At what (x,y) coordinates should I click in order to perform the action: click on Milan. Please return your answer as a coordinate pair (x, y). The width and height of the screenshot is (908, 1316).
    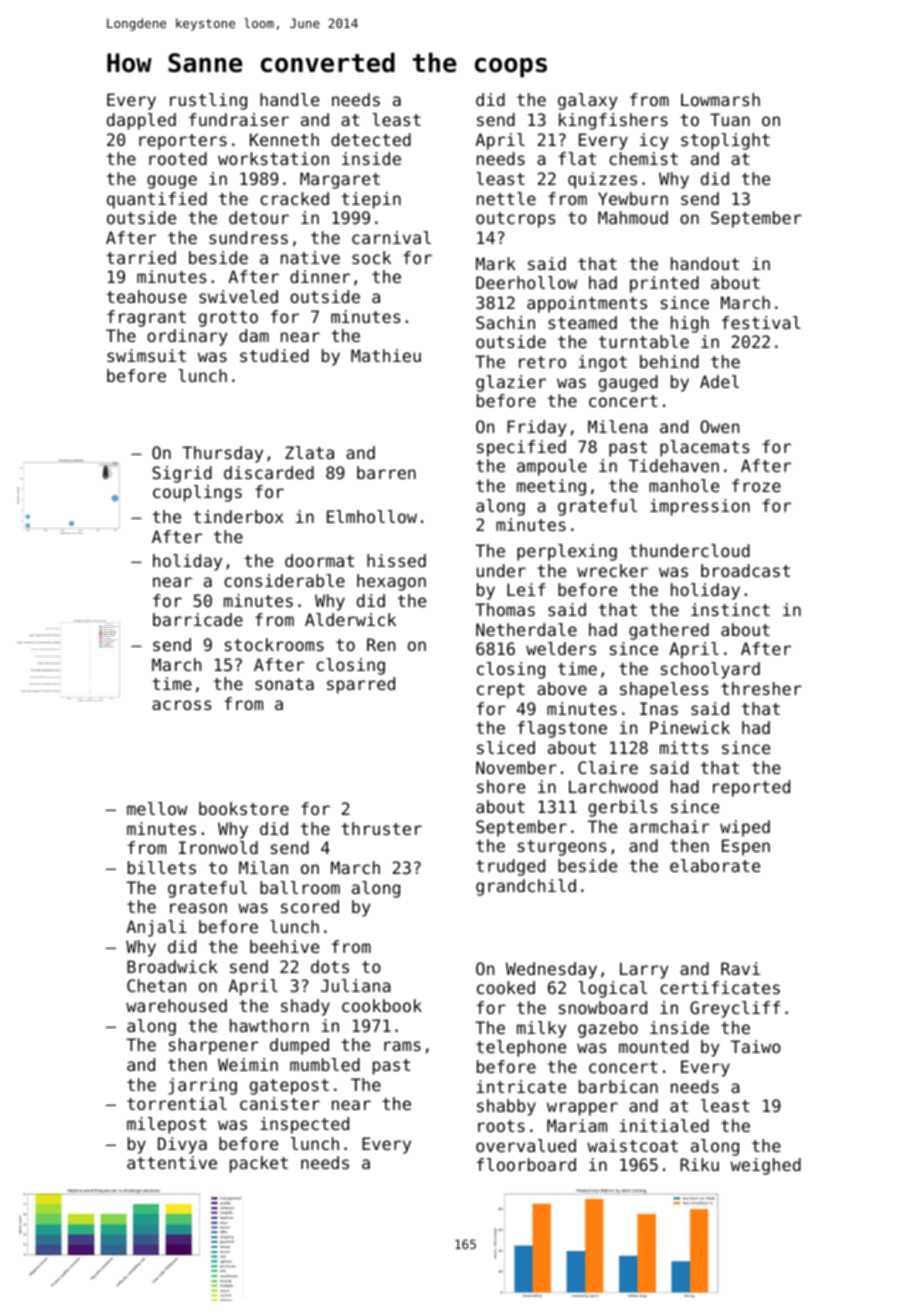
    Looking at the image, I should click on (263, 867).
